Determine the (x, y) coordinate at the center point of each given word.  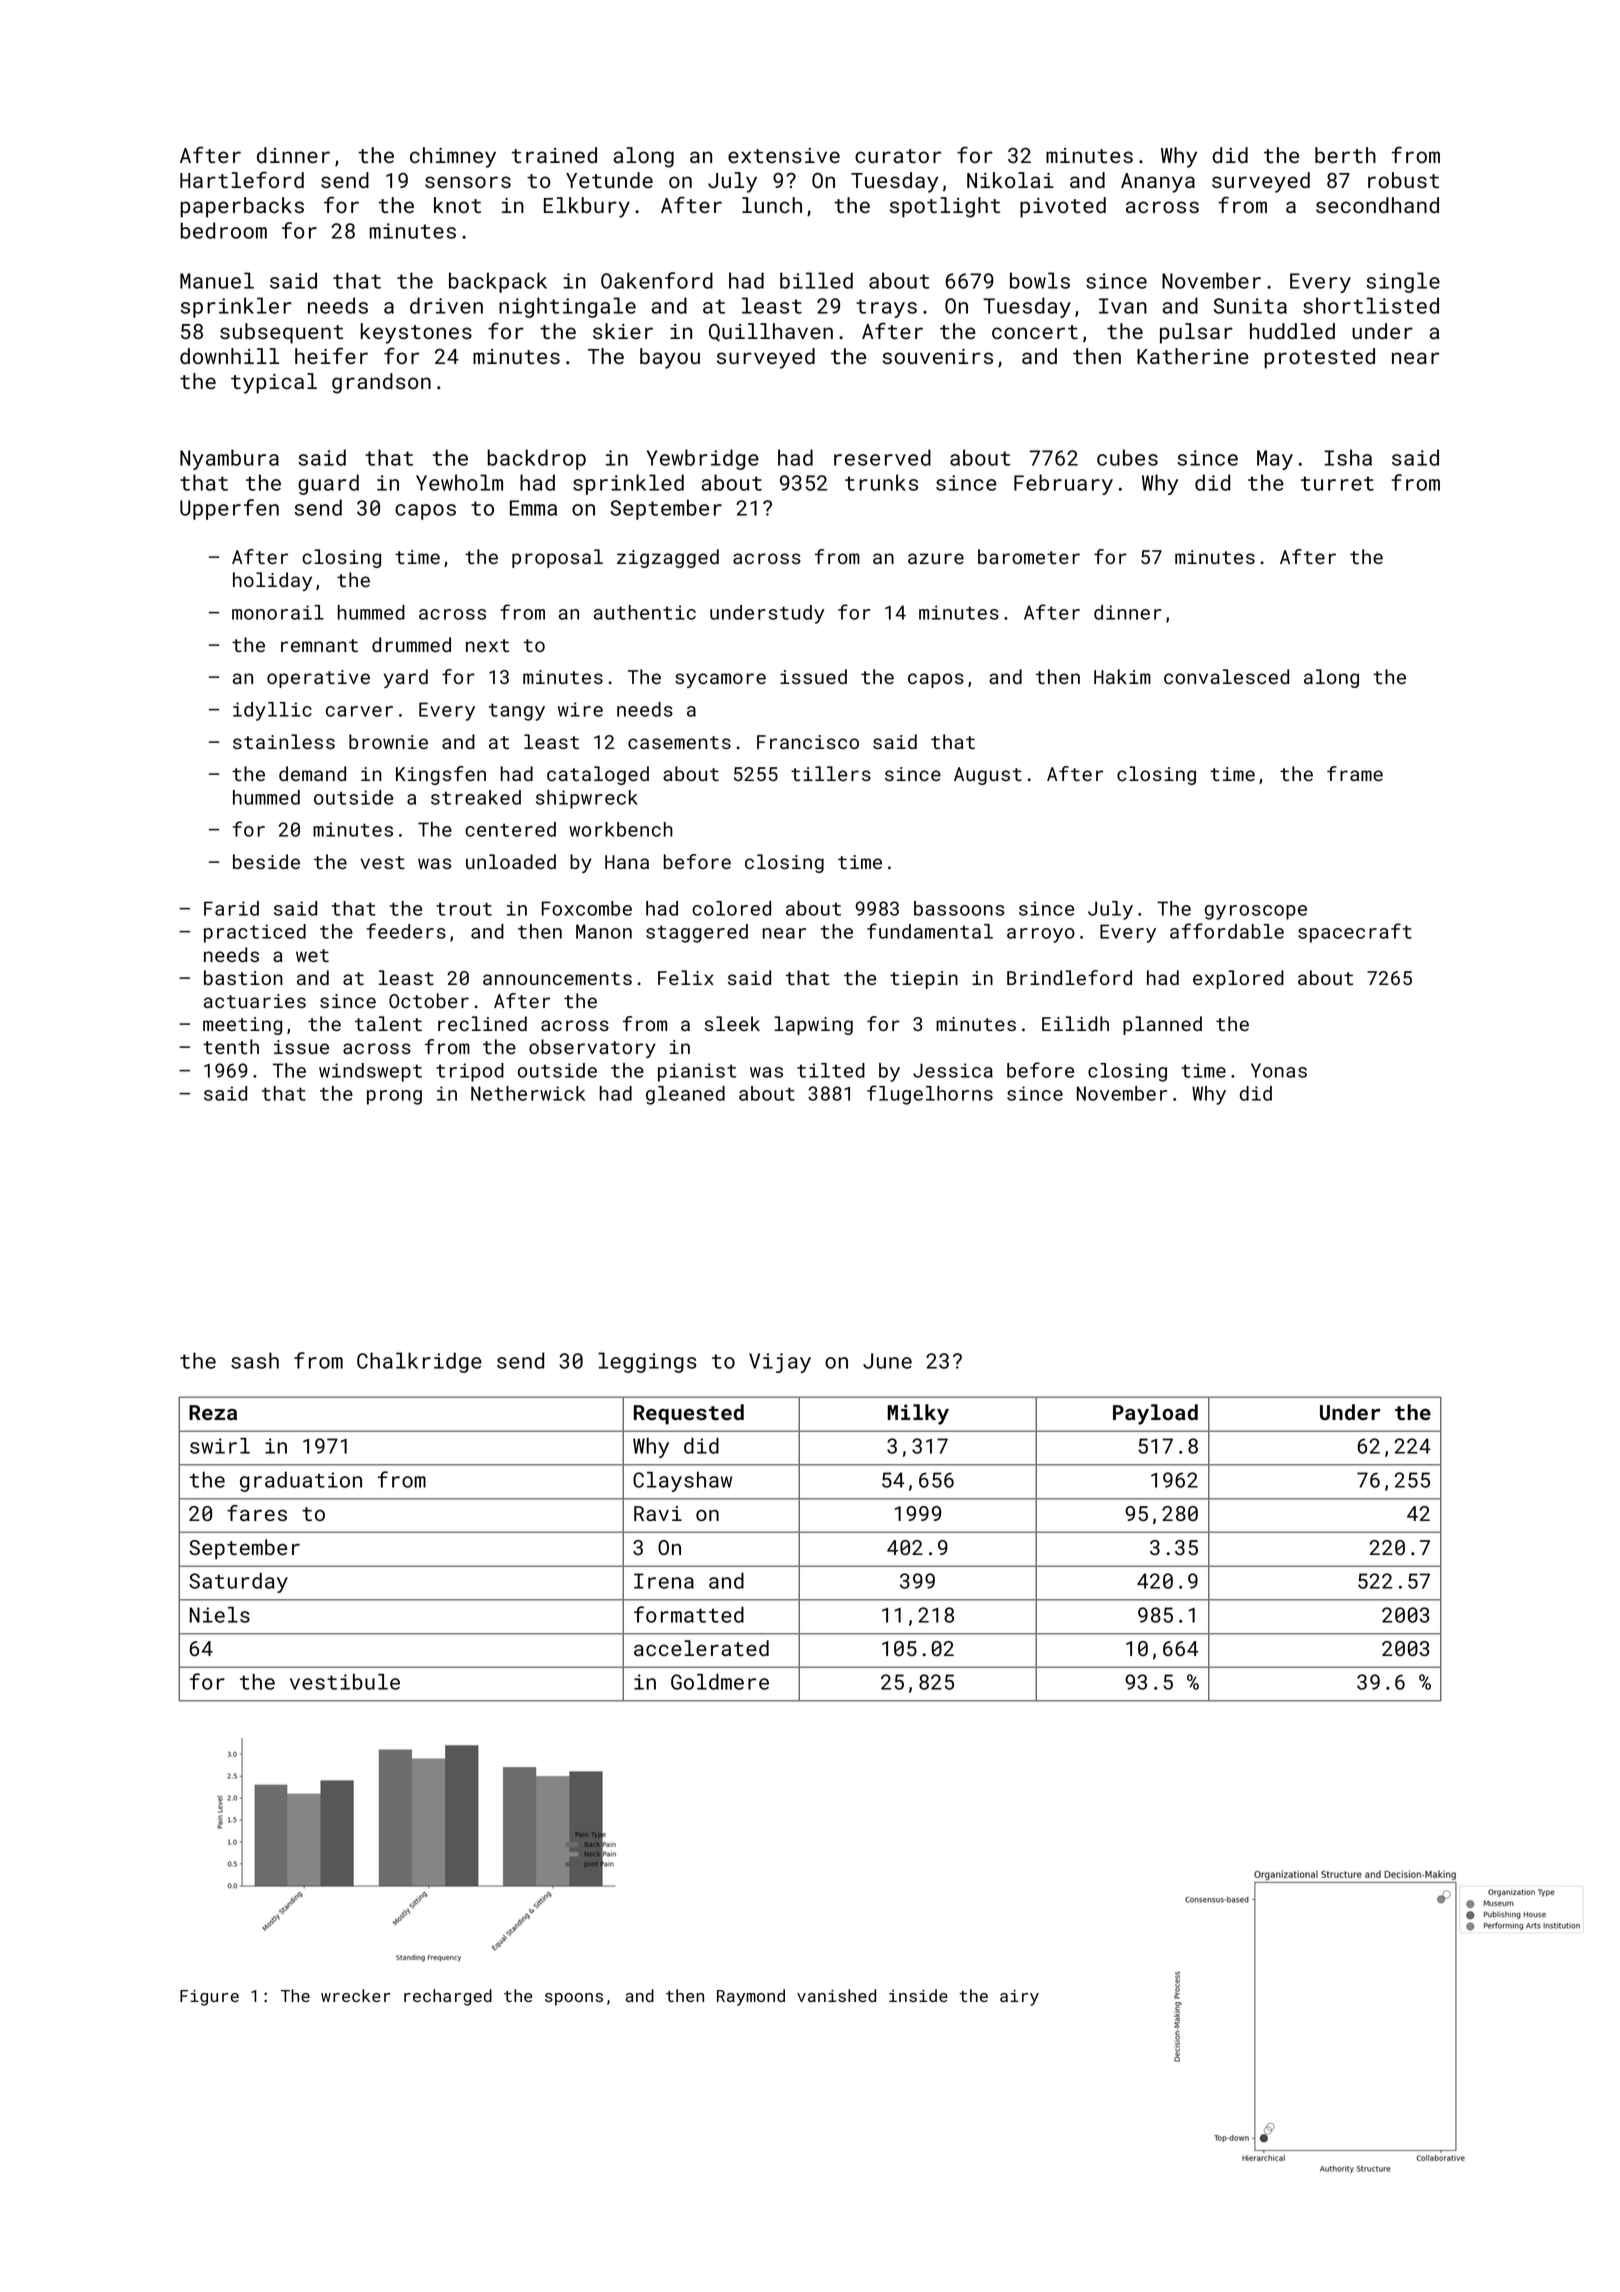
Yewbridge (703, 459)
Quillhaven (771, 332)
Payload (1155, 1414)
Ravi (658, 1513)
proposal (557, 558)
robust (1403, 180)
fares (257, 1513)
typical (274, 383)
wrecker (356, 1995)
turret (1337, 483)
